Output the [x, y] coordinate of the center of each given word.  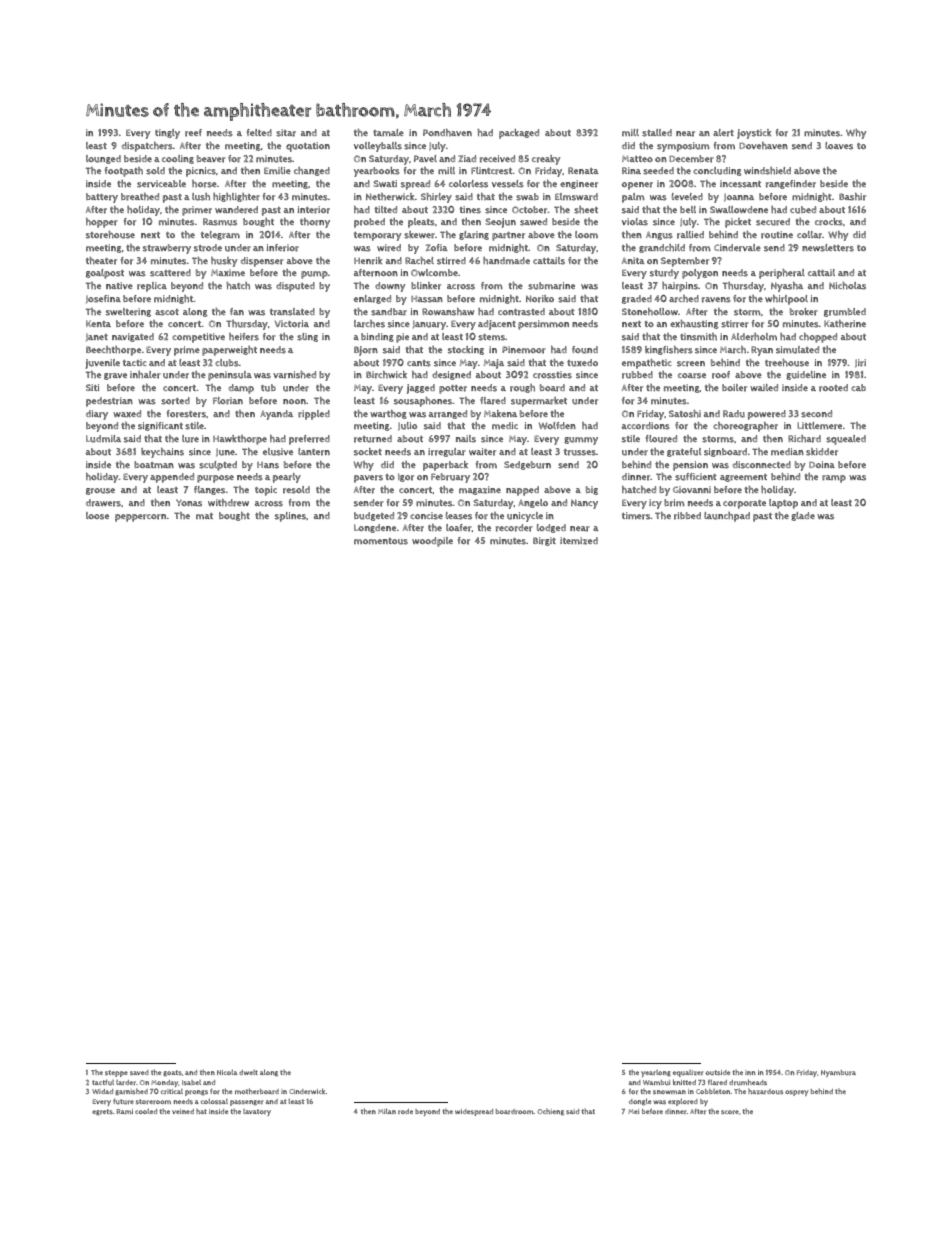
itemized [579, 541]
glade [803, 516]
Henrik [368, 261]
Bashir [852, 197]
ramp [834, 479]
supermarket [539, 402]
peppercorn [140, 518]
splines [290, 517]
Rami [125, 1111]
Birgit [544, 541]
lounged [103, 159]
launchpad [727, 517]
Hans [268, 465]
